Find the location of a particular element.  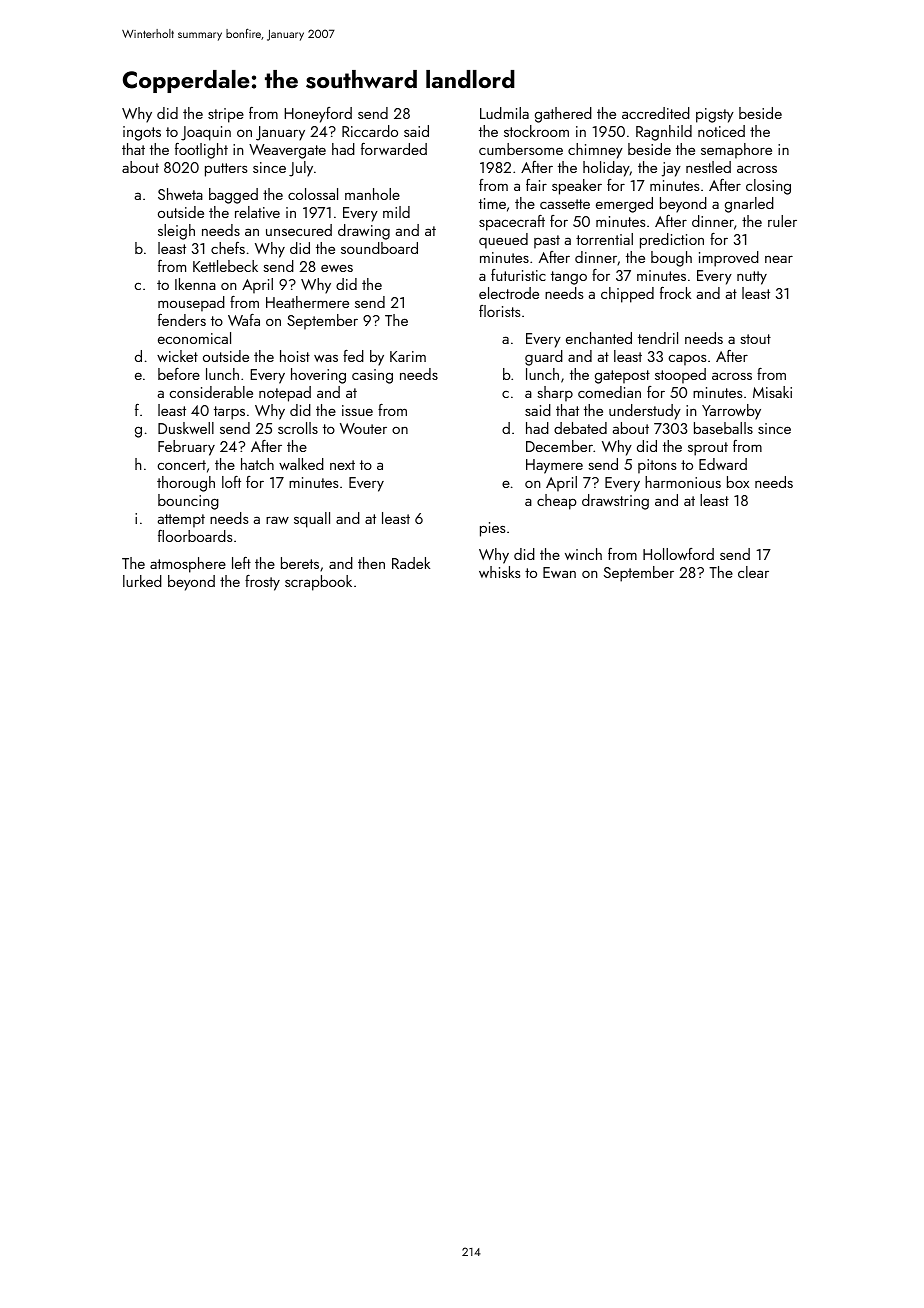

stripe is located at coordinates (226, 115).
